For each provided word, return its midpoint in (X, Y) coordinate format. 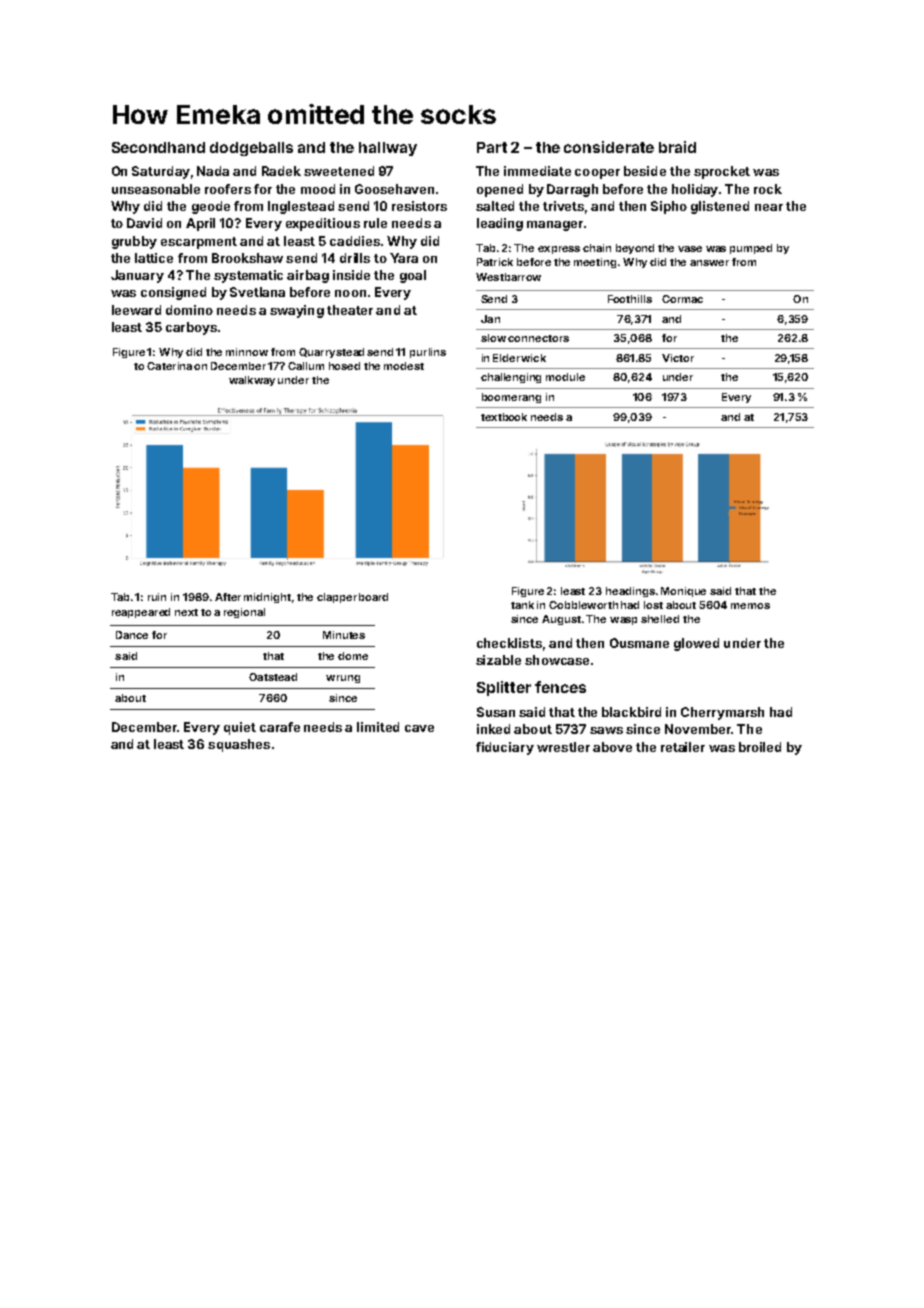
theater (350, 310)
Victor (678, 358)
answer (709, 263)
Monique (683, 592)
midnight (267, 598)
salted (495, 206)
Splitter (504, 688)
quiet (240, 728)
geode (211, 207)
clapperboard (352, 598)
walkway (252, 381)
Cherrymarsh (722, 713)
